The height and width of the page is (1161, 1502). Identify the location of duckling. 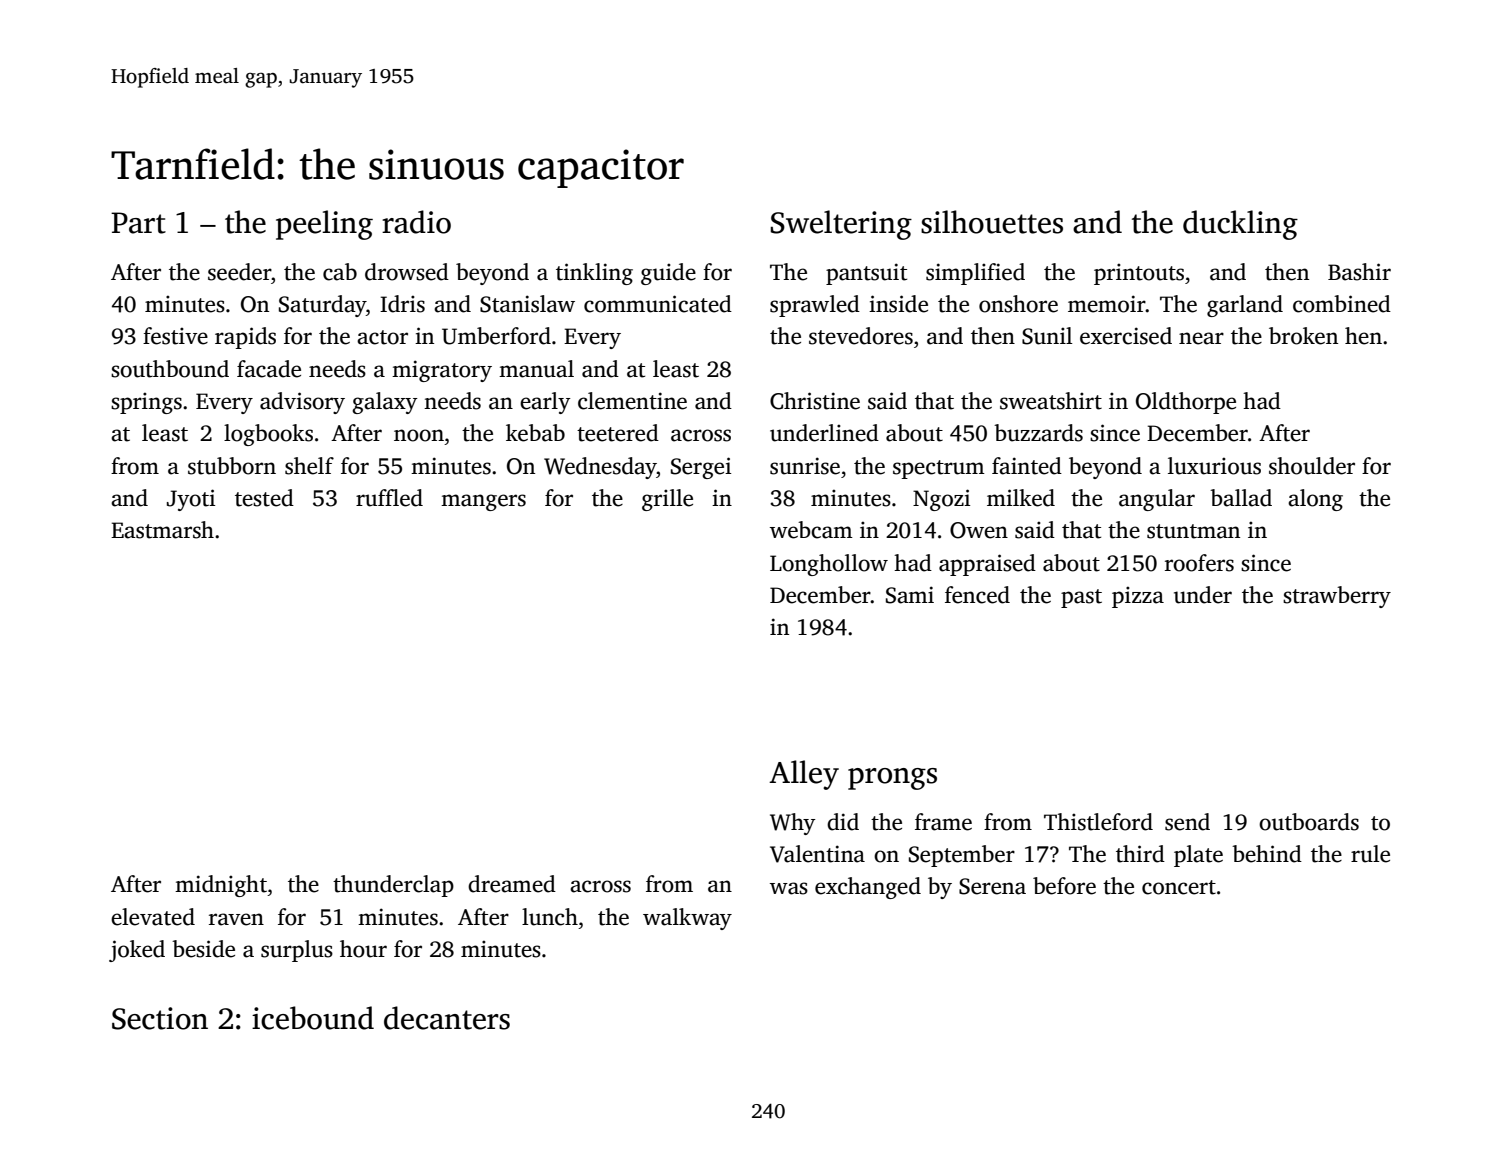
(1240, 225).
